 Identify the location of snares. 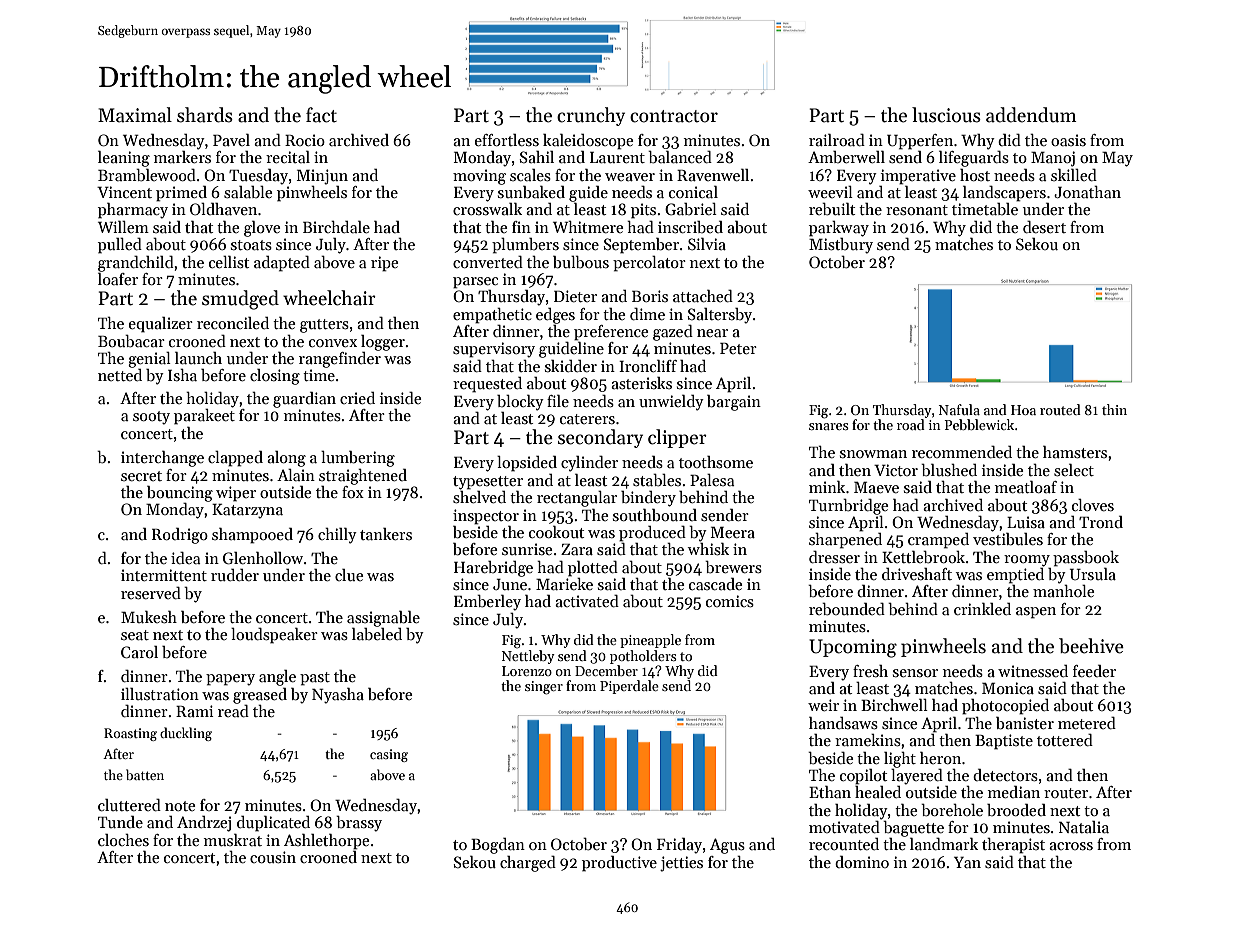
(829, 426).
